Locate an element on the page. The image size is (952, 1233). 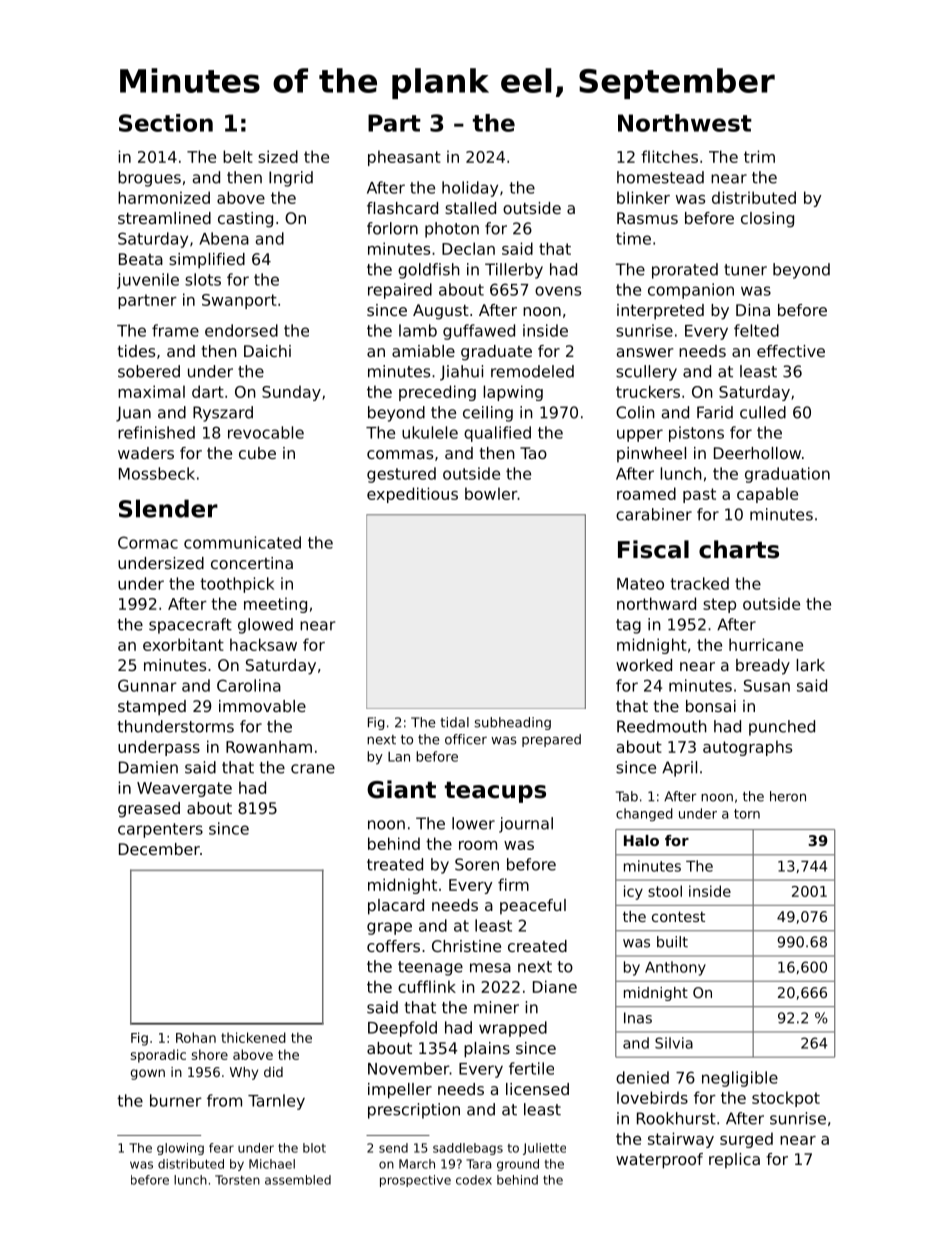
Cormac is located at coordinates (148, 542).
